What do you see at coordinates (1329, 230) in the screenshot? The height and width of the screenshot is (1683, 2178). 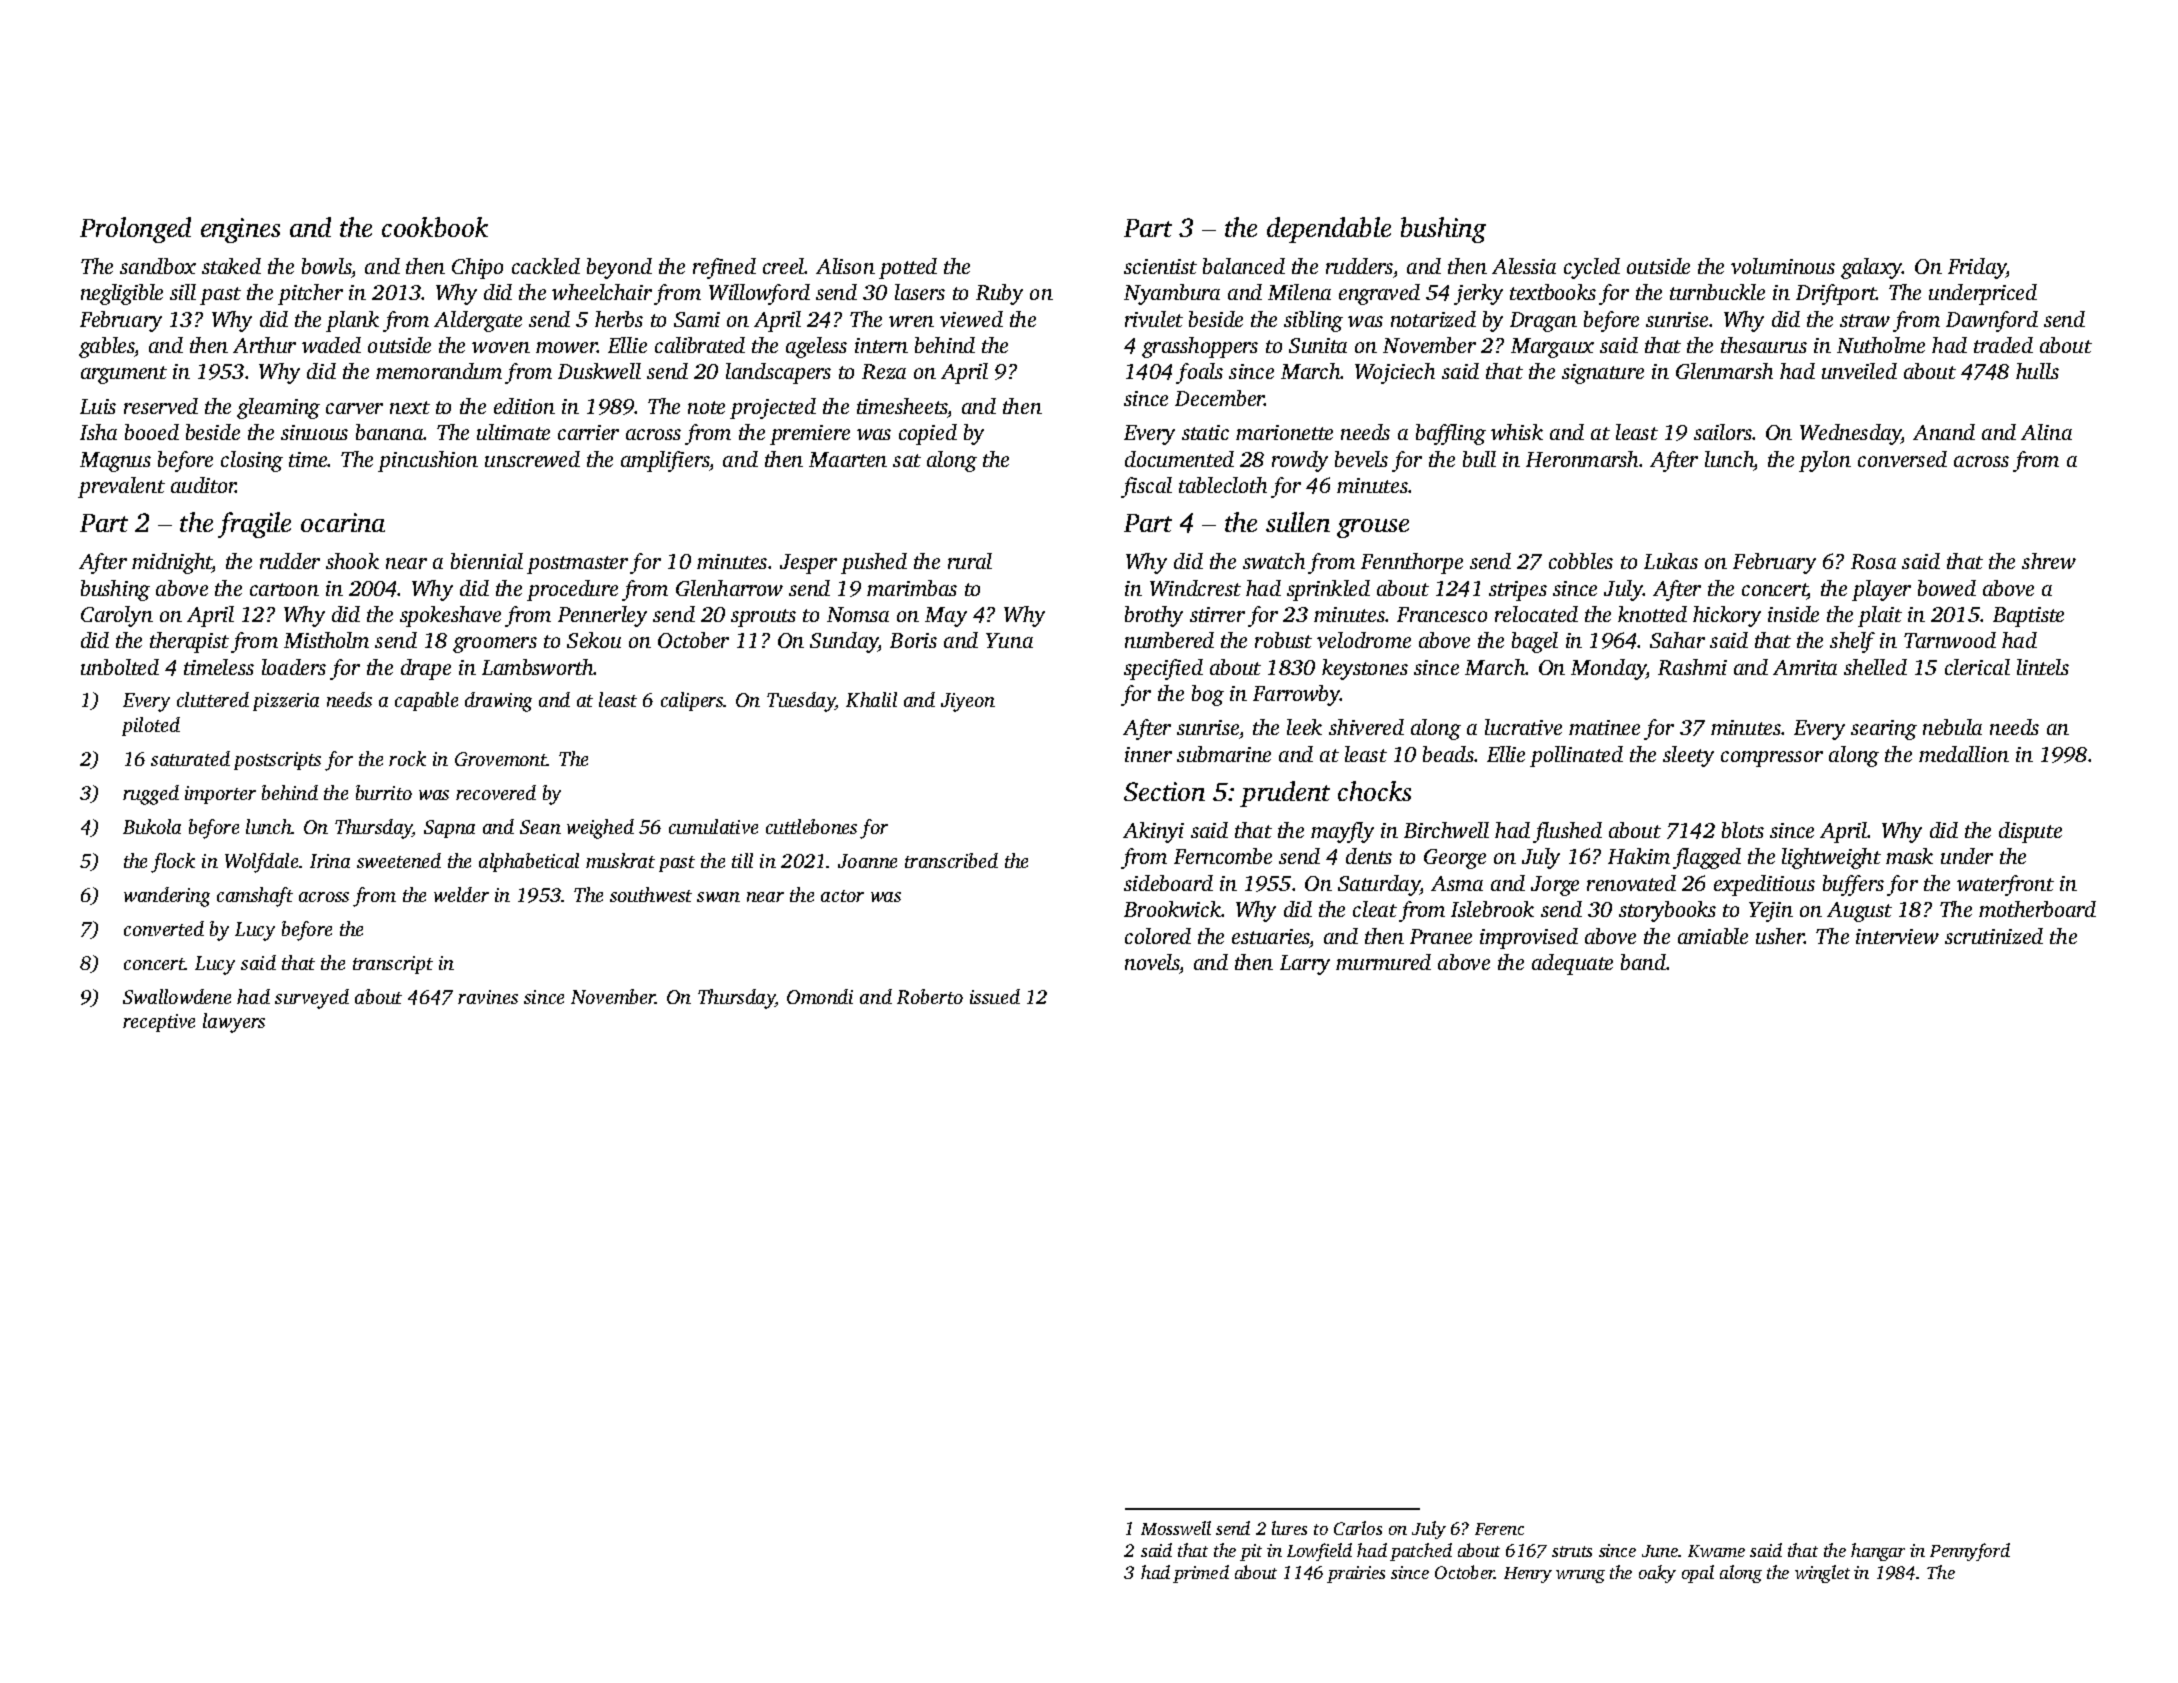 I see `dependable` at bounding box center [1329, 230].
